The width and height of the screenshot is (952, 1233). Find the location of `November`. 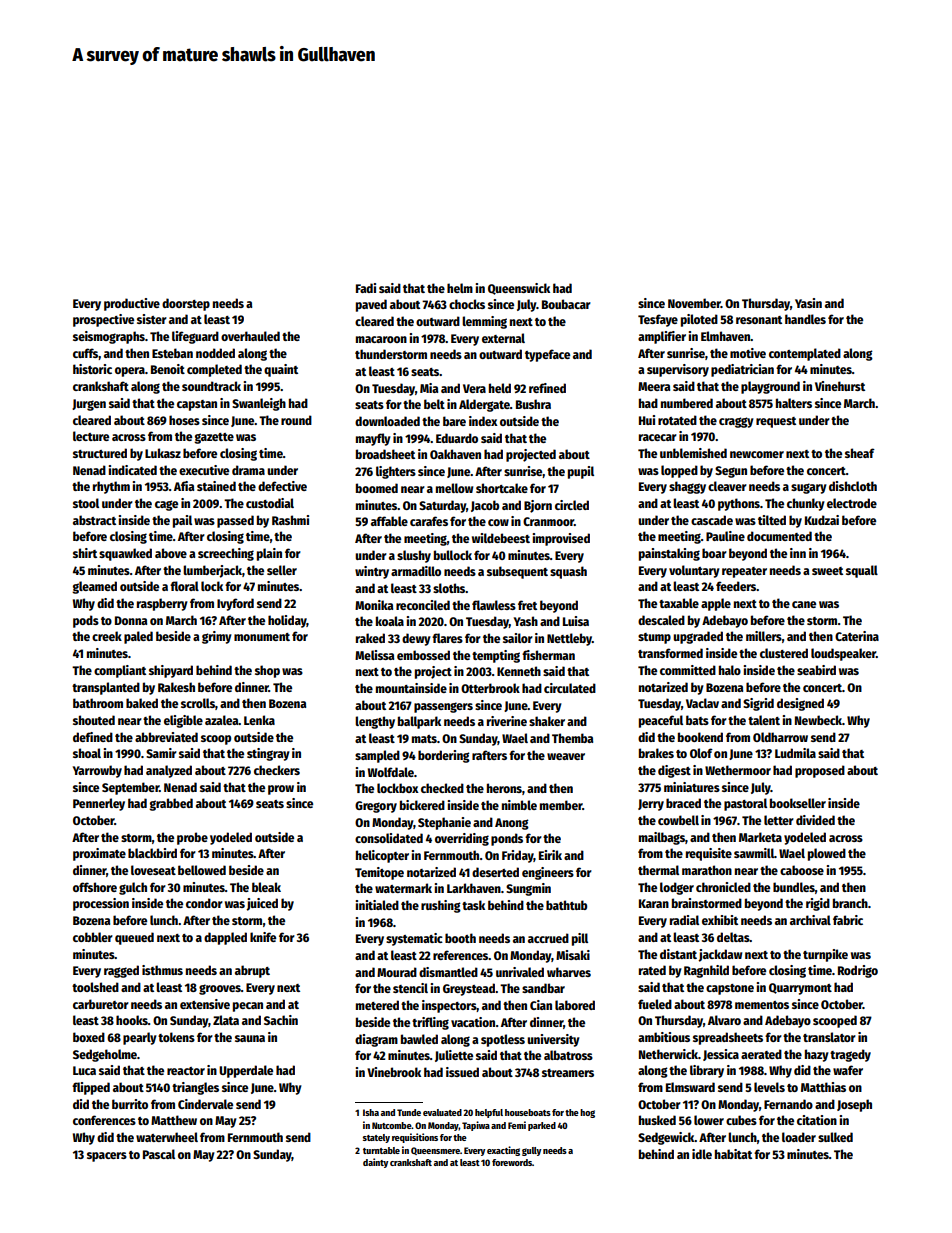

November is located at coordinates (694, 303).
